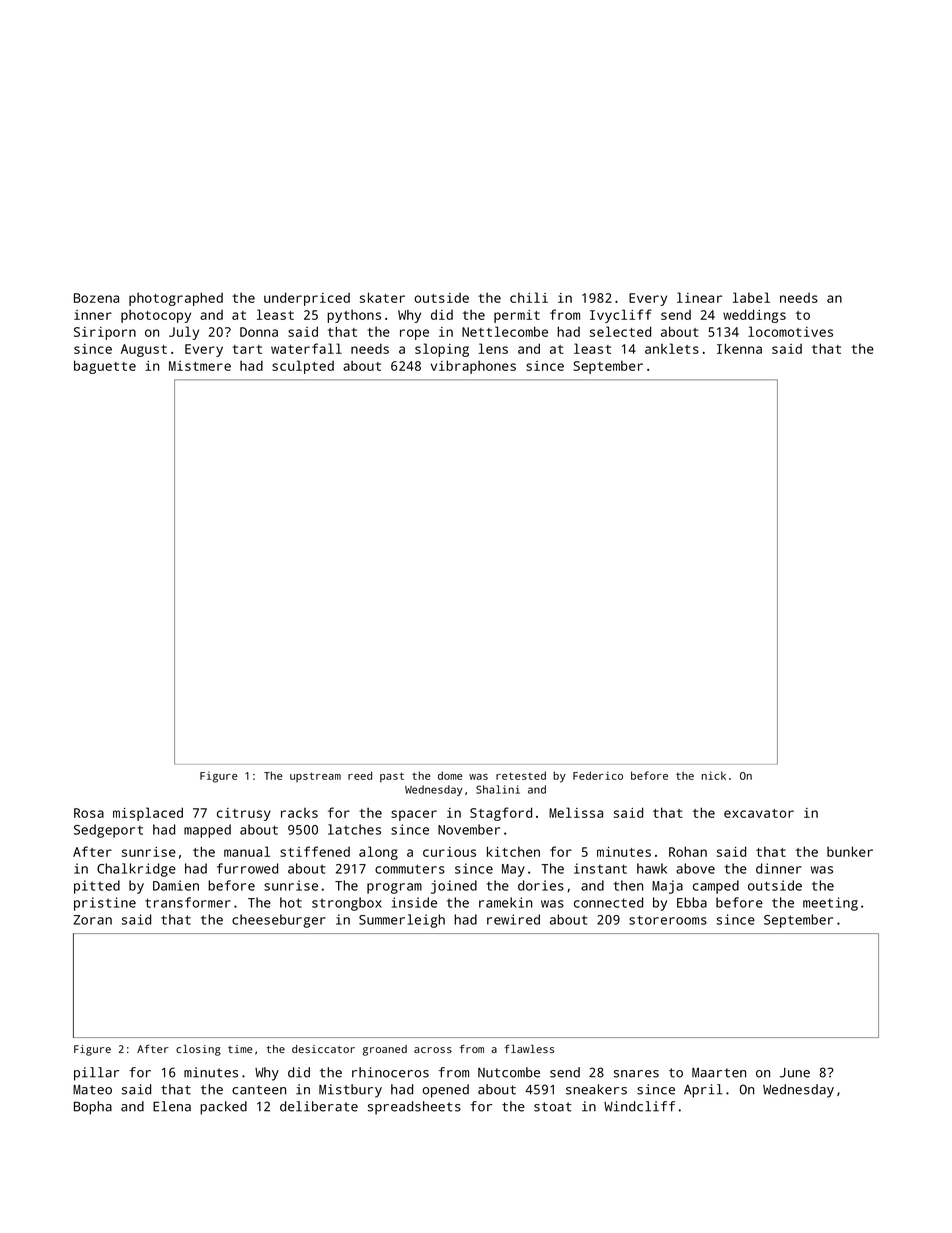 The width and height of the screenshot is (952, 1233). Describe the element at coordinates (713, 775) in the screenshot. I see `nick` at that location.
